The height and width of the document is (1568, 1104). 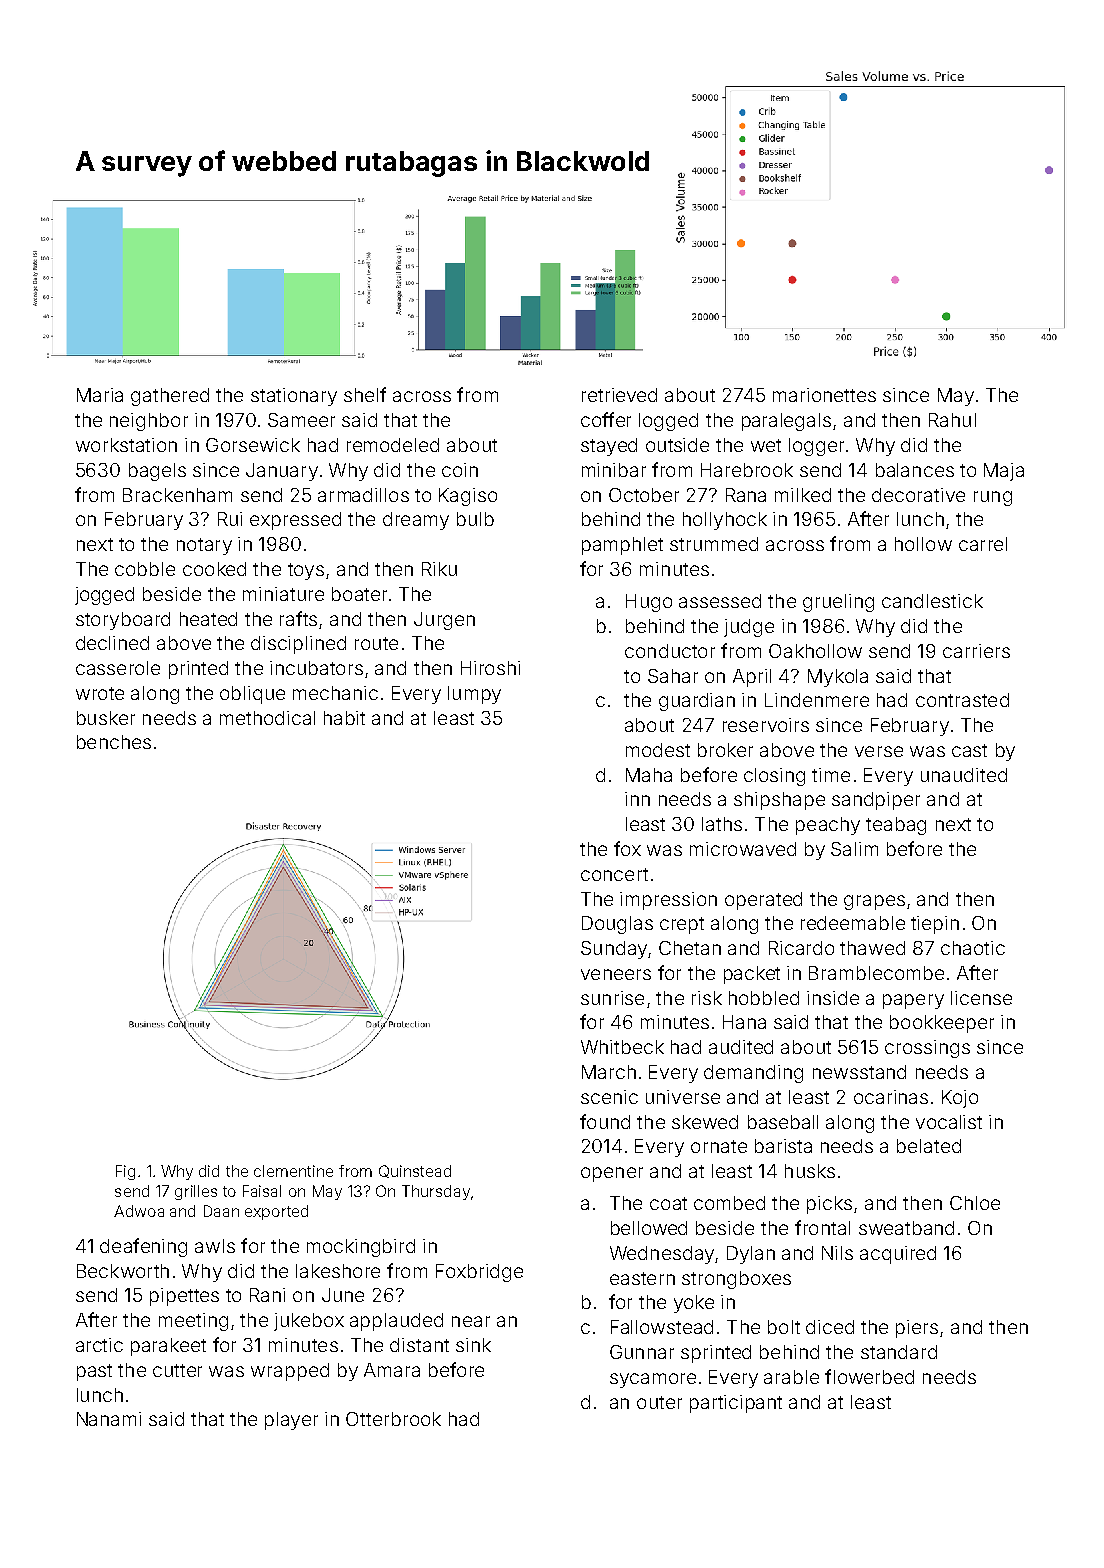 What do you see at coordinates (960, 1099) in the document?
I see `Kojo` at bounding box center [960, 1099].
